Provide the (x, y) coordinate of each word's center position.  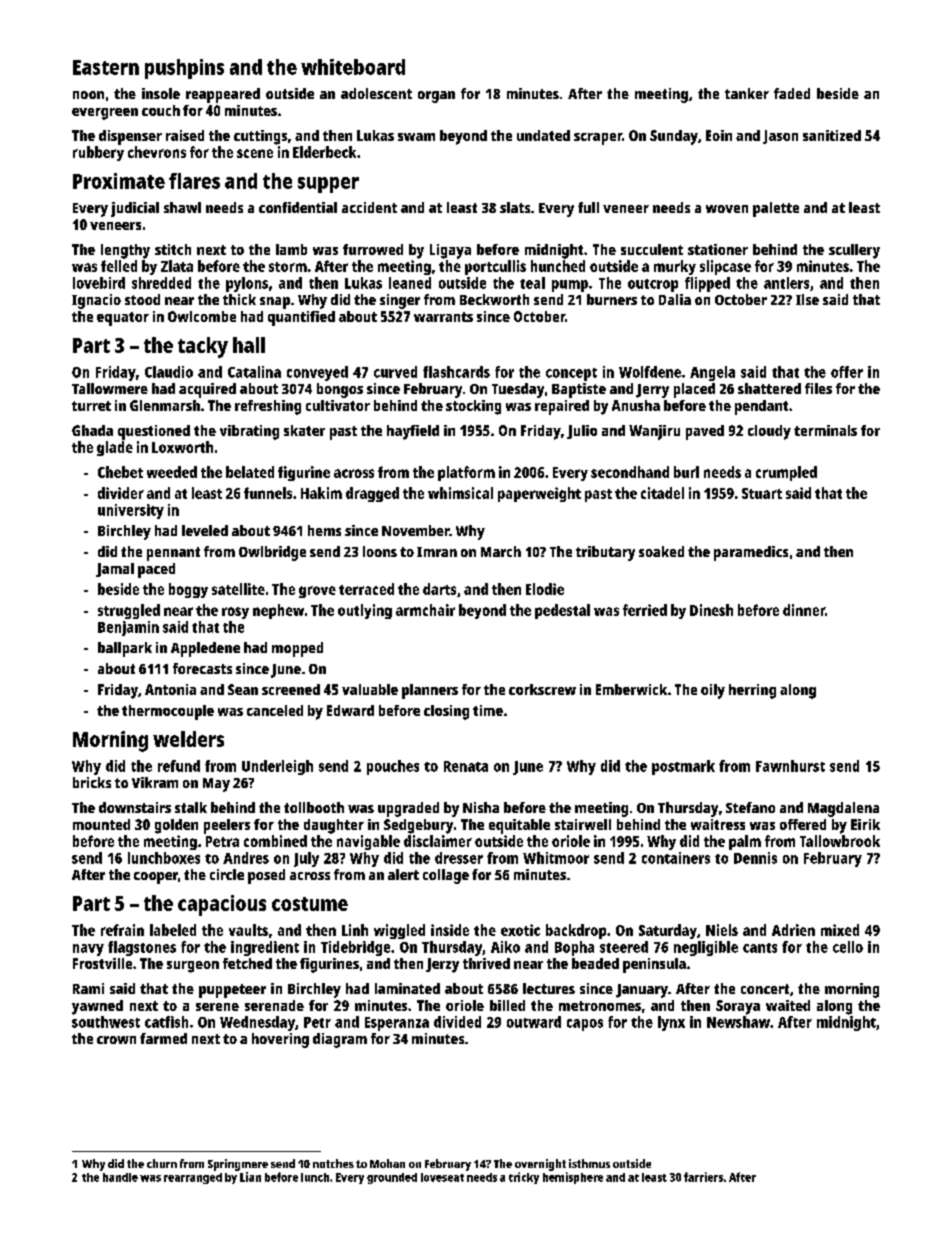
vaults (248, 930)
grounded (392, 1178)
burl (686, 472)
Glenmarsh (165, 405)
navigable (368, 842)
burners (612, 299)
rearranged (193, 1178)
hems (324, 530)
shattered (769, 388)
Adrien (793, 930)
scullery (854, 251)
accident (369, 207)
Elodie (545, 589)
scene (255, 153)
